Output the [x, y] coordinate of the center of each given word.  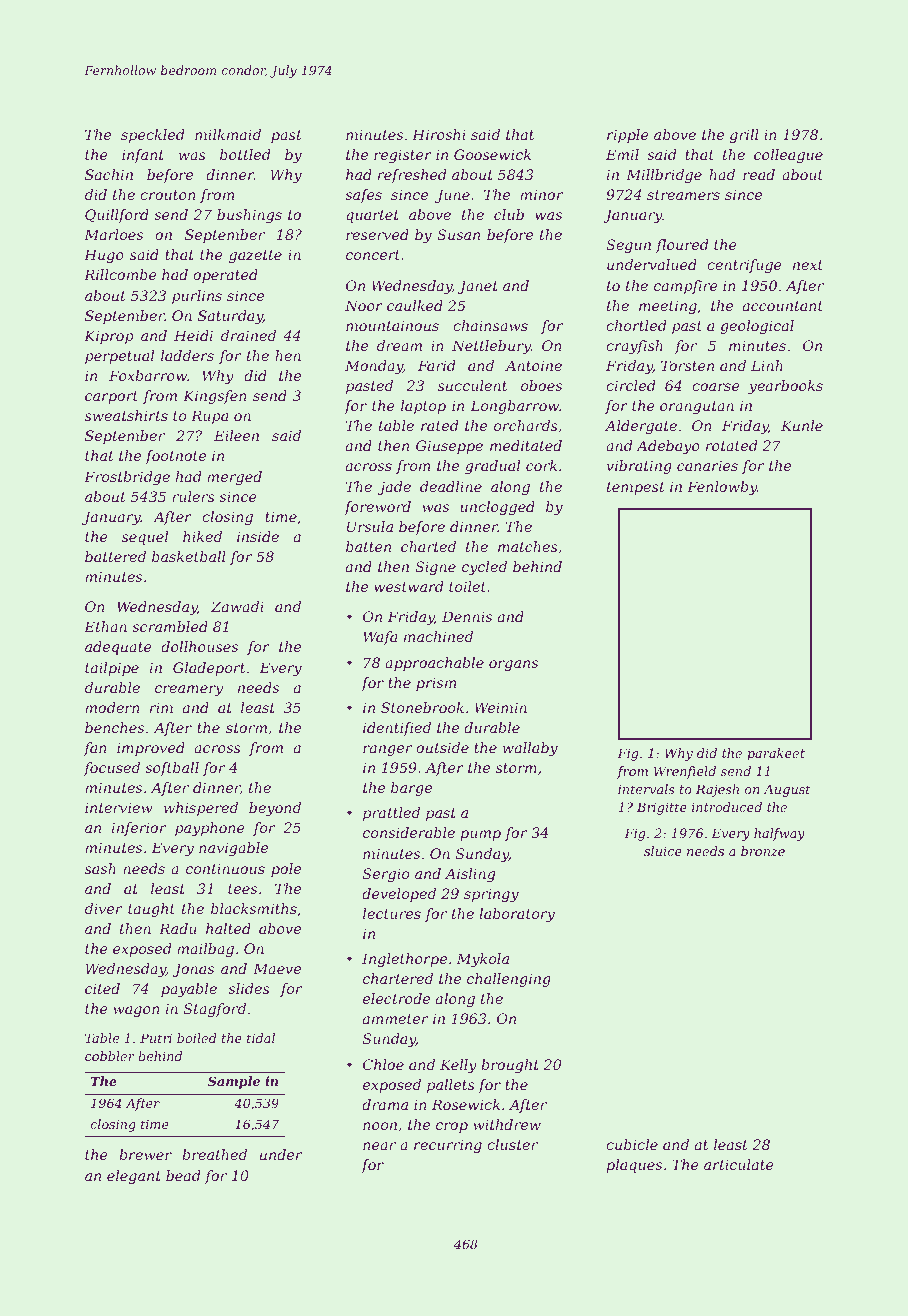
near [379, 1146]
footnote [175, 457]
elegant [134, 1177]
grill [744, 136]
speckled [153, 136]
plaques [634, 1166]
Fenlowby [722, 488]
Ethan [105, 626]
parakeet [776, 754]
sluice [663, 851]
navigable [233, 849]
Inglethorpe [404, 960]
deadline [451, 486]
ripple [628, 136]
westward [409, 586]
